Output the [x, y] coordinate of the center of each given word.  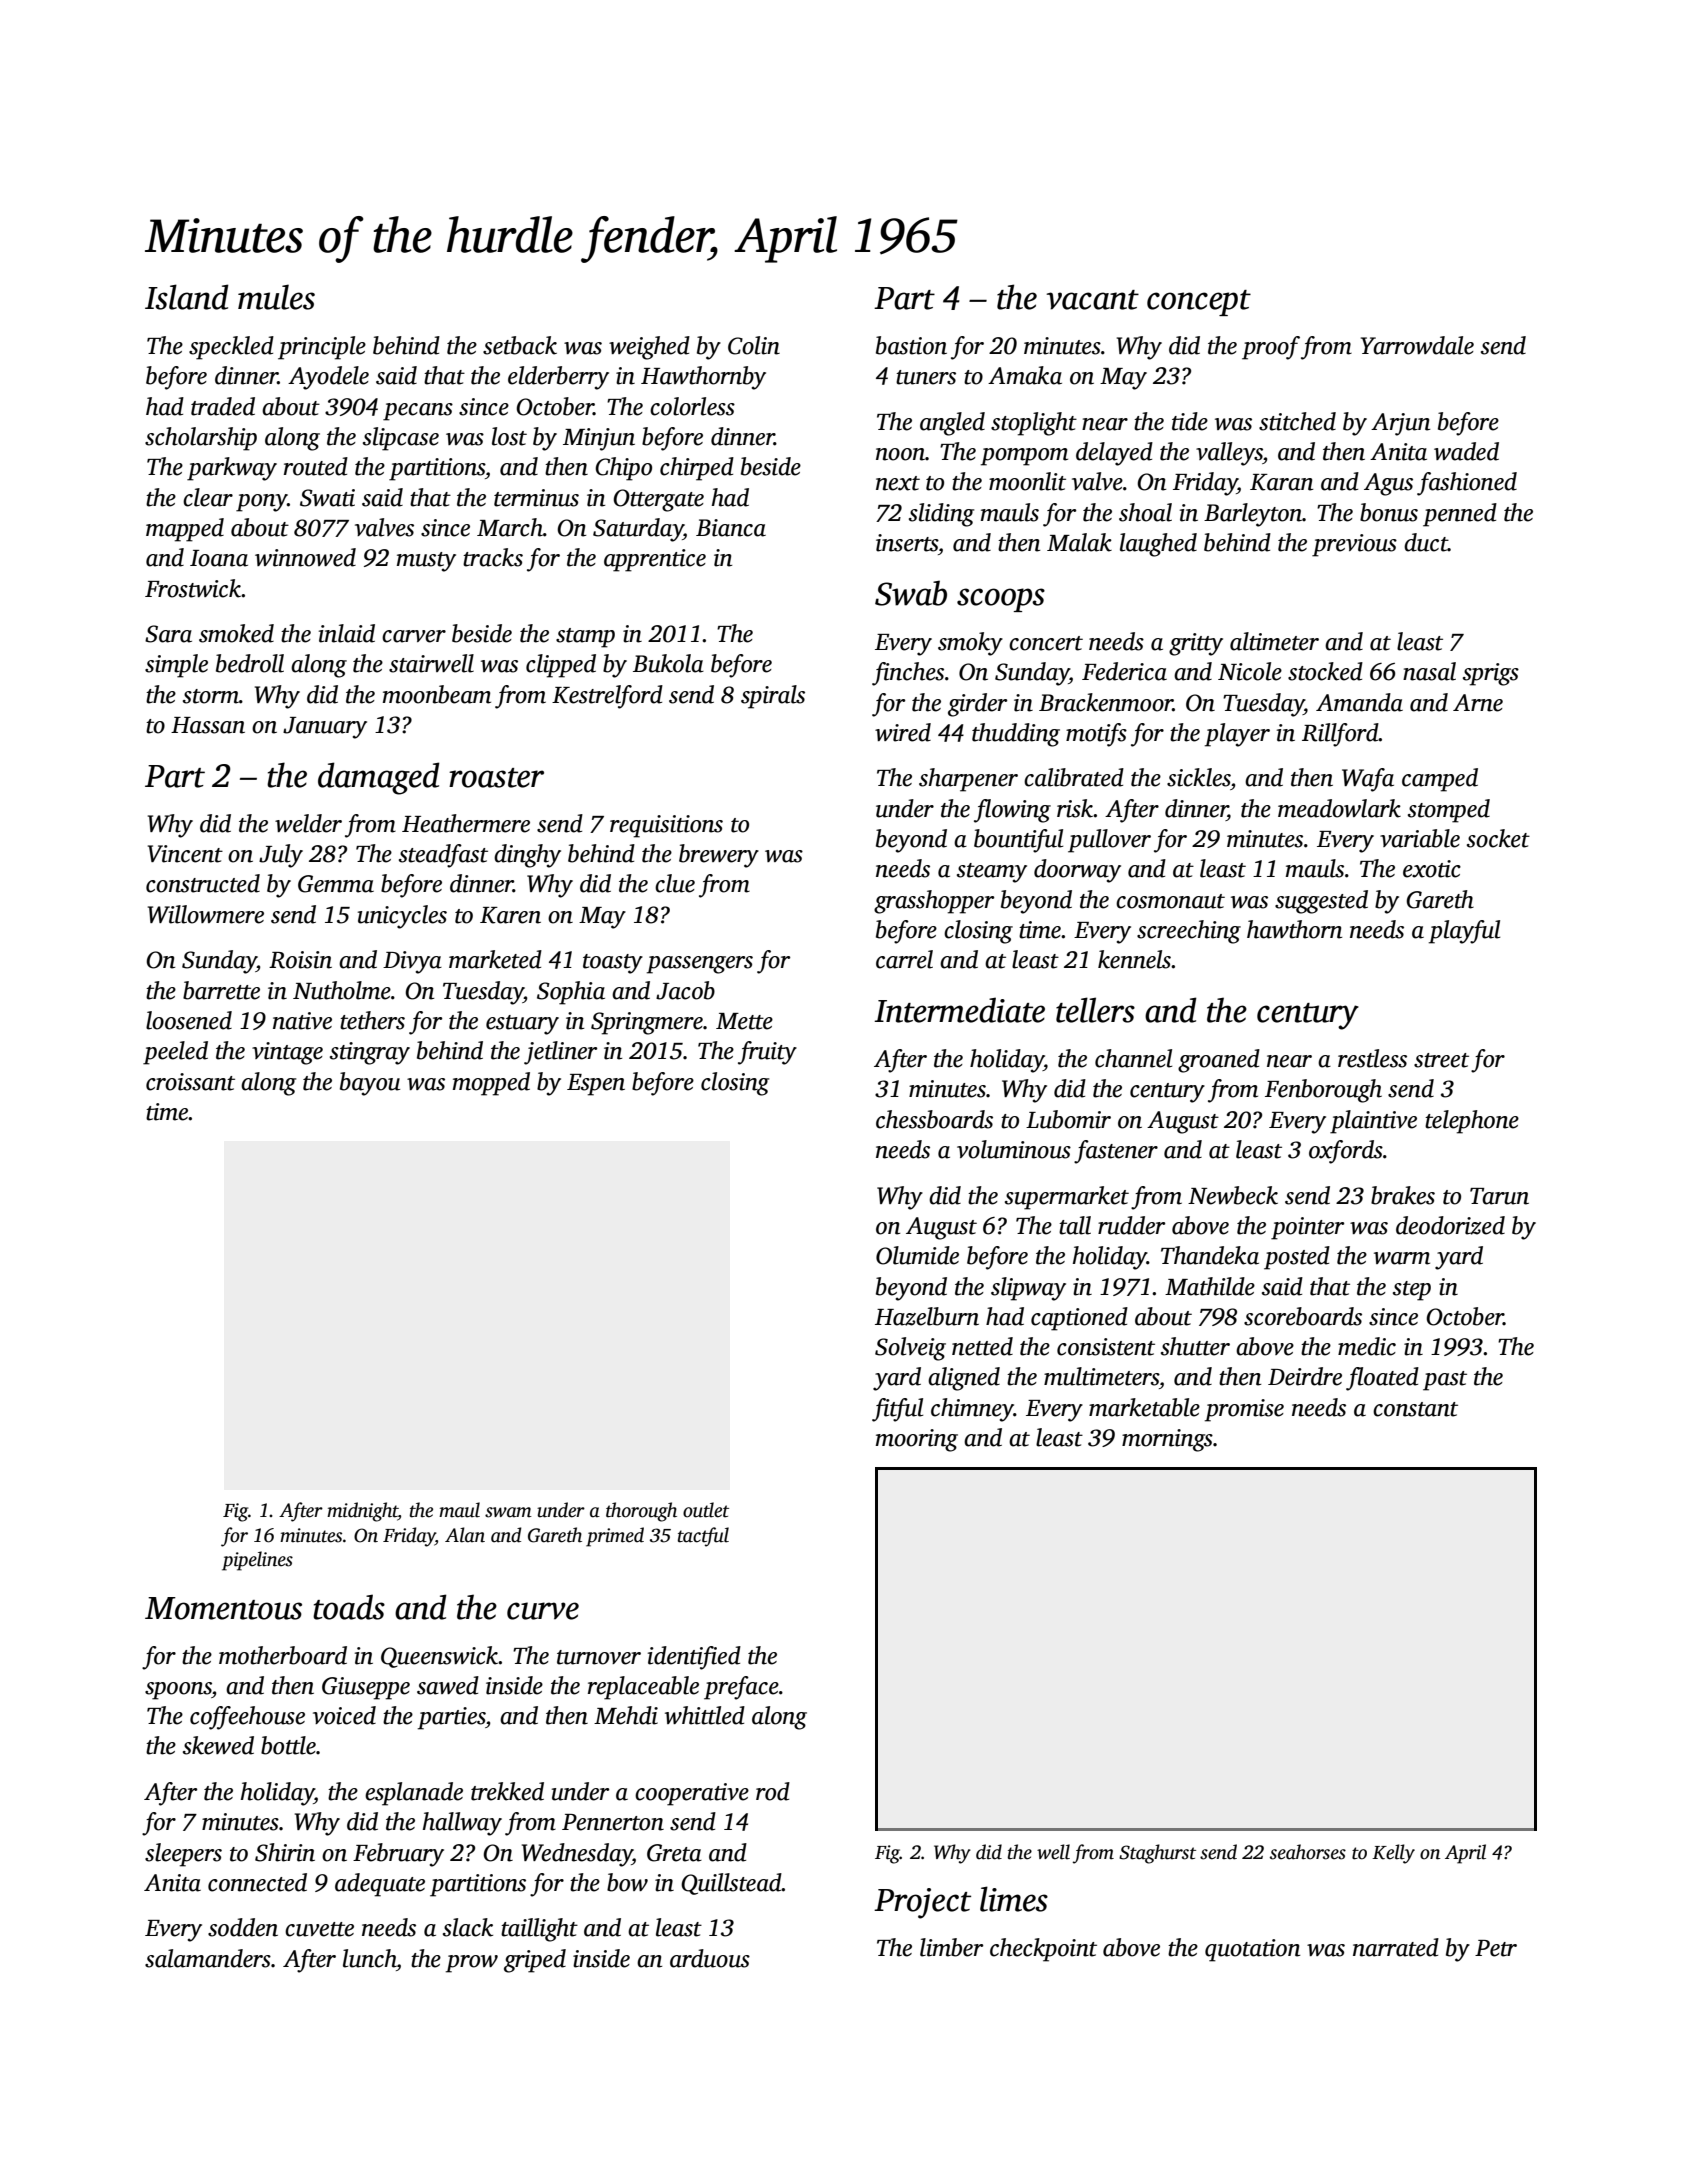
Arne [1478, 703]
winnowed [305, 557]
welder [308, 823]
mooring [917, 1440]
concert [1046, 643]
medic [1367, 1346]
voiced [344, 1715]
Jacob [685, 990]
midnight [362, 1512]
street [1441, 1060]
